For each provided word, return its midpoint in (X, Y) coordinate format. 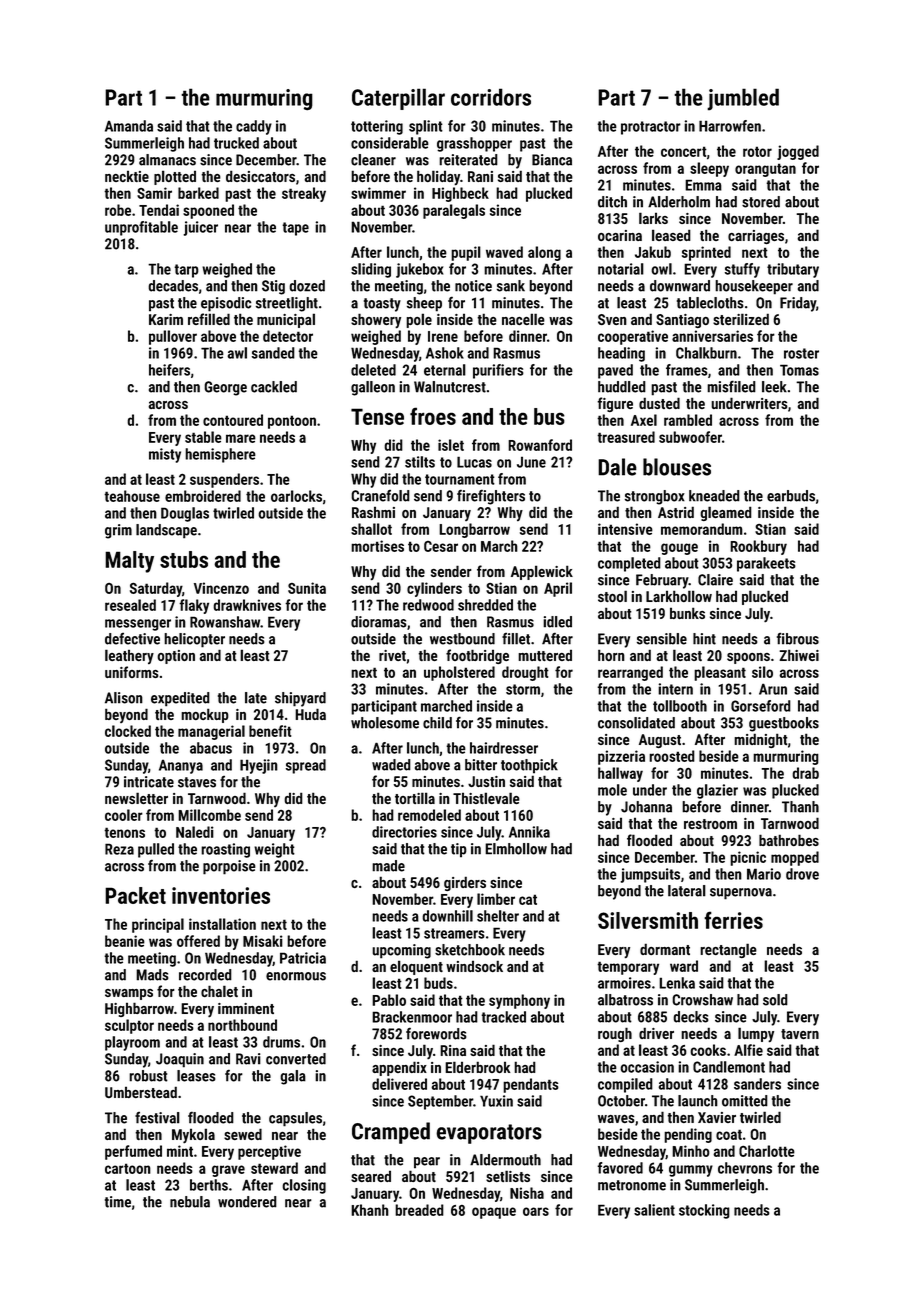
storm (523, 689)
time (118, 1202)
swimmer (378, 193)
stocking (704, 1211)
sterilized (741, 319)
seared (371, 1176)
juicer (200, 228)
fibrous (798, 639)
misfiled (731, 387)
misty (165, 455)
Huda (310, 714)
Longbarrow (474, 530)
